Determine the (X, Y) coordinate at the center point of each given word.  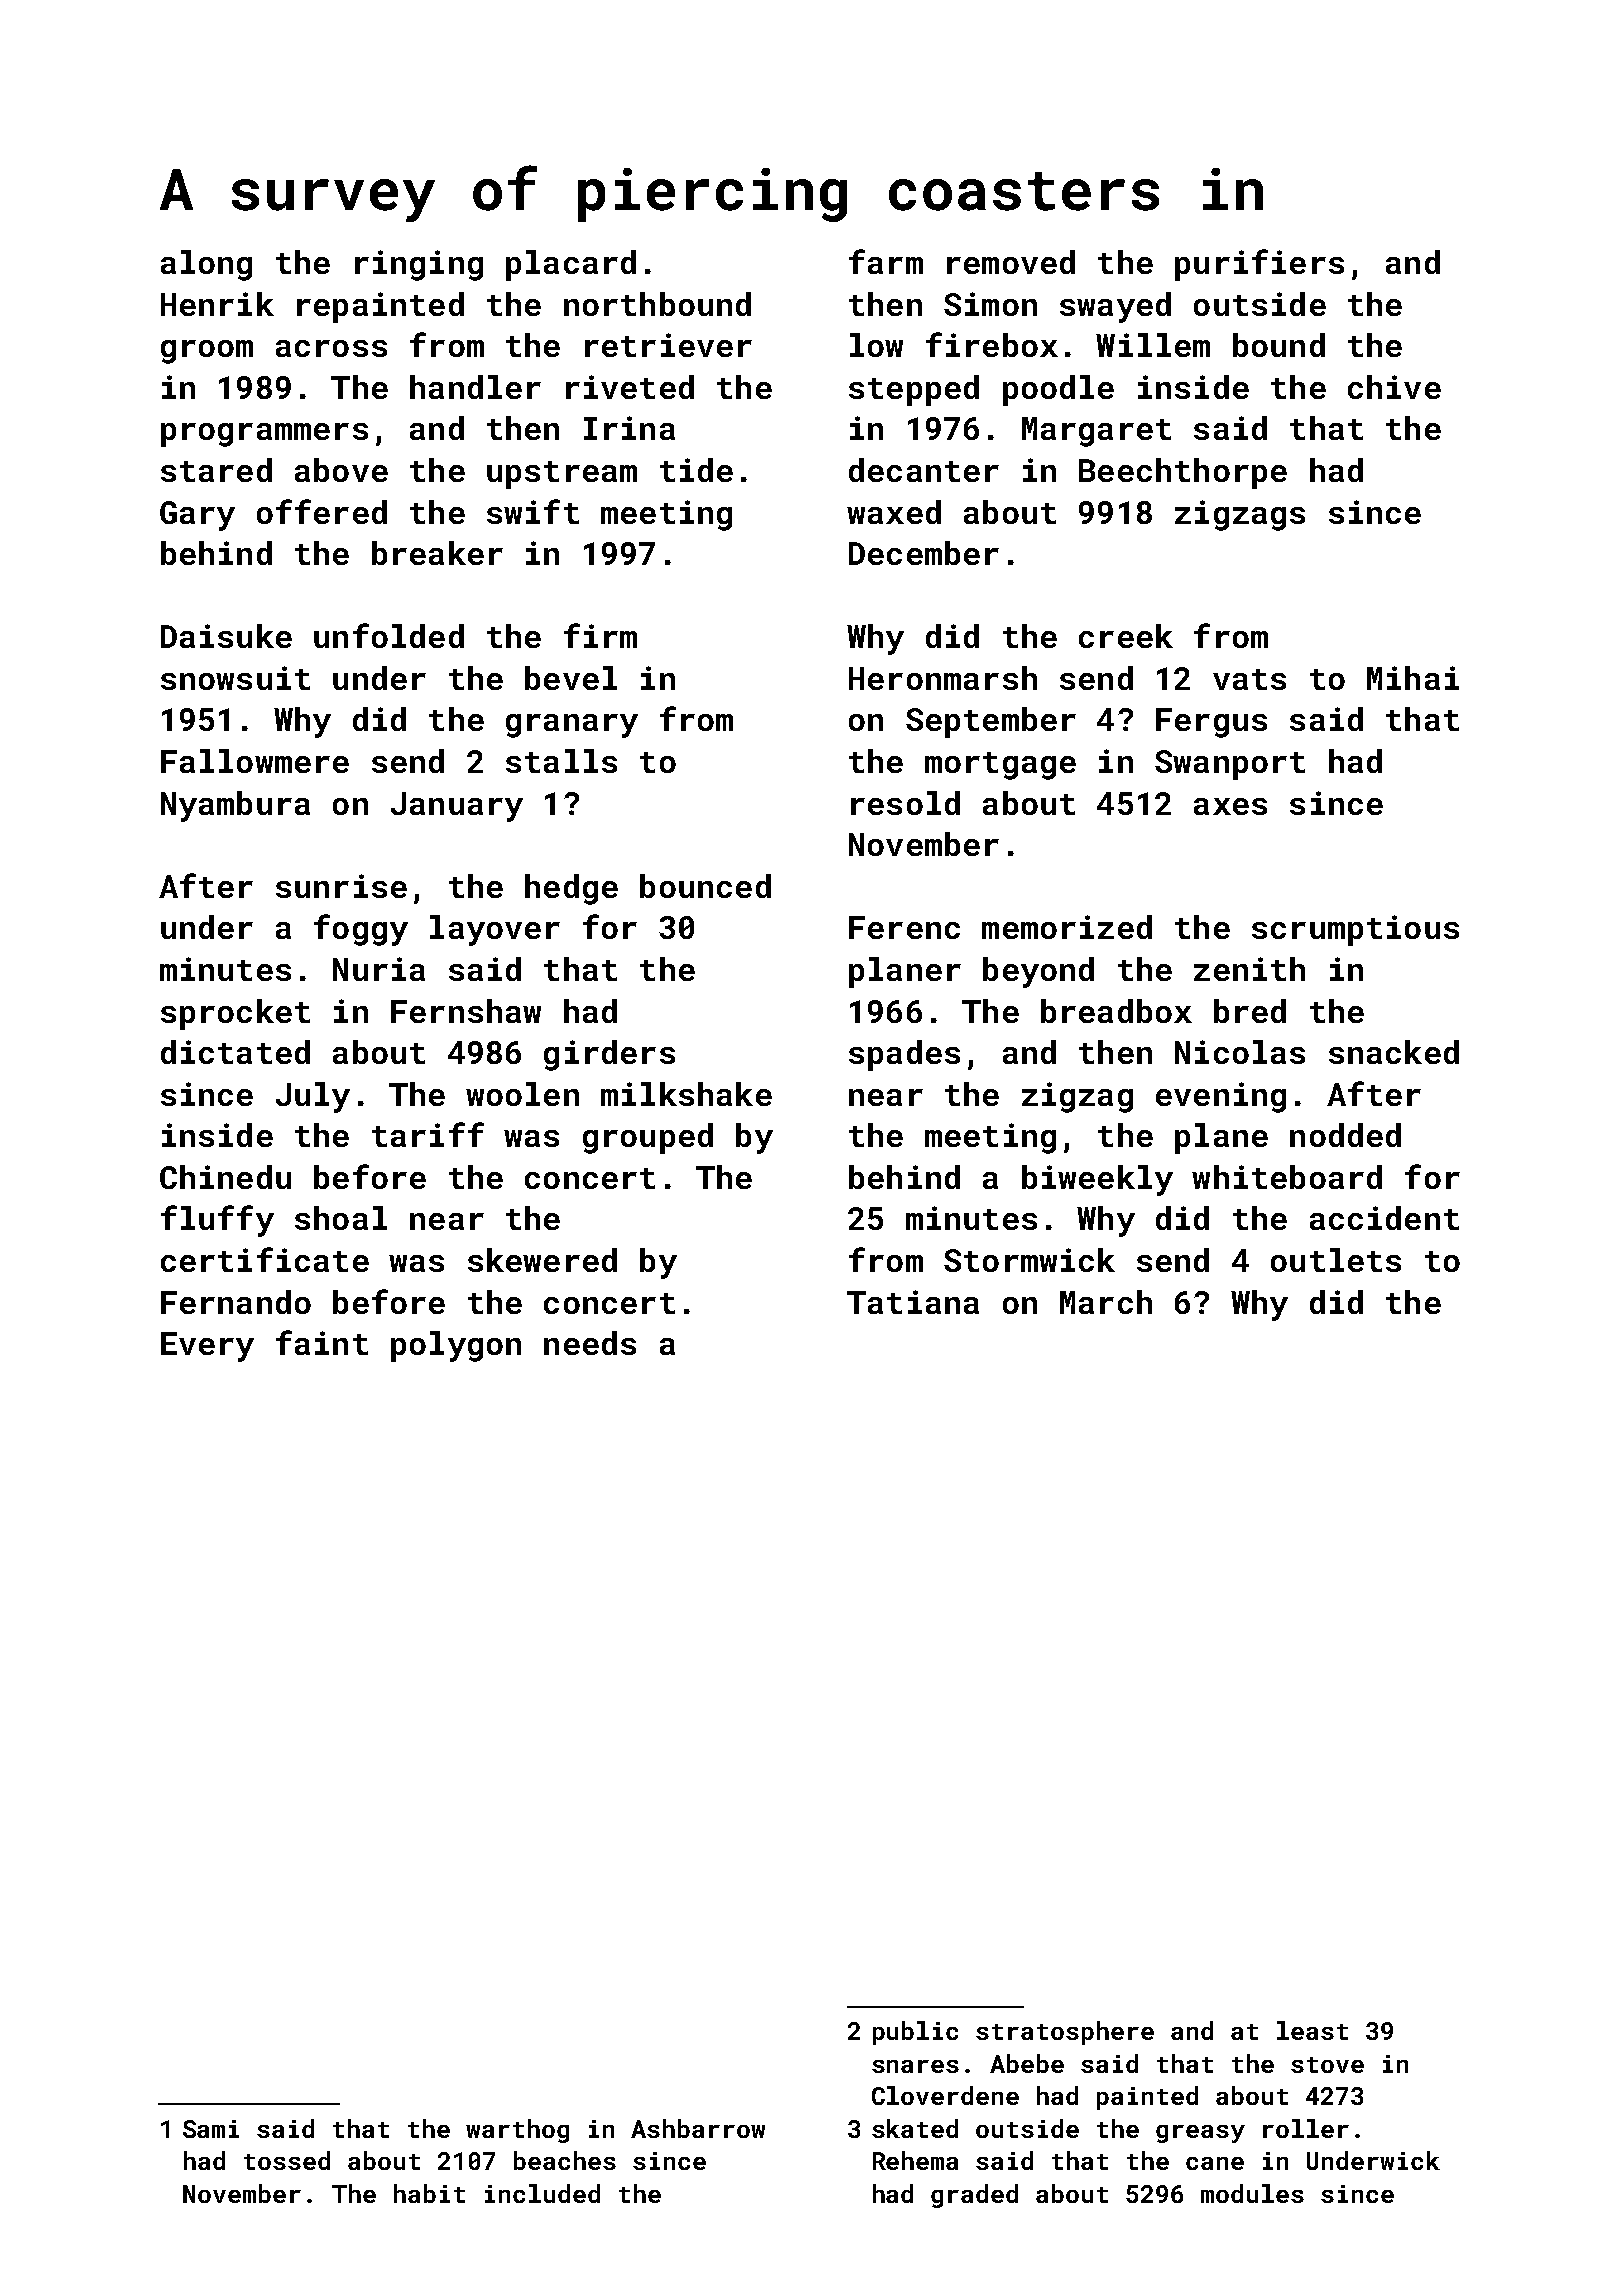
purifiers (1259, 265)
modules (1252, 2193)
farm (886, 261)
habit (429, 2193)
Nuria (379, 969)
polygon (456, 1346)
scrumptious (1355, 930)
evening (1221, 1097)
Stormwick (1029, 1260)
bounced (705, 886)
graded (974, 2196)
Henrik (217, 304)
